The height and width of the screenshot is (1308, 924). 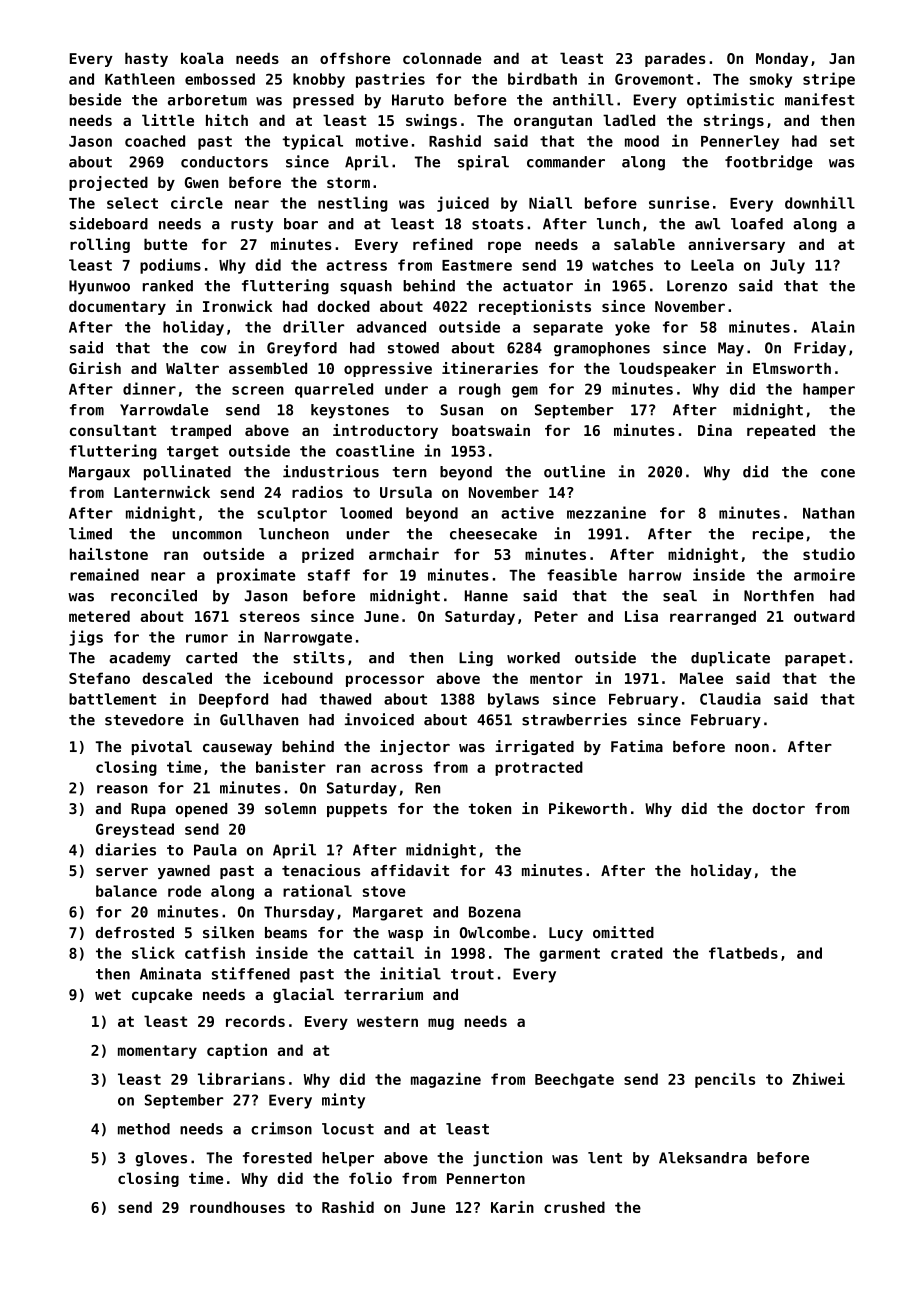 I want to click on Jan, so click(x=842, y=58).
